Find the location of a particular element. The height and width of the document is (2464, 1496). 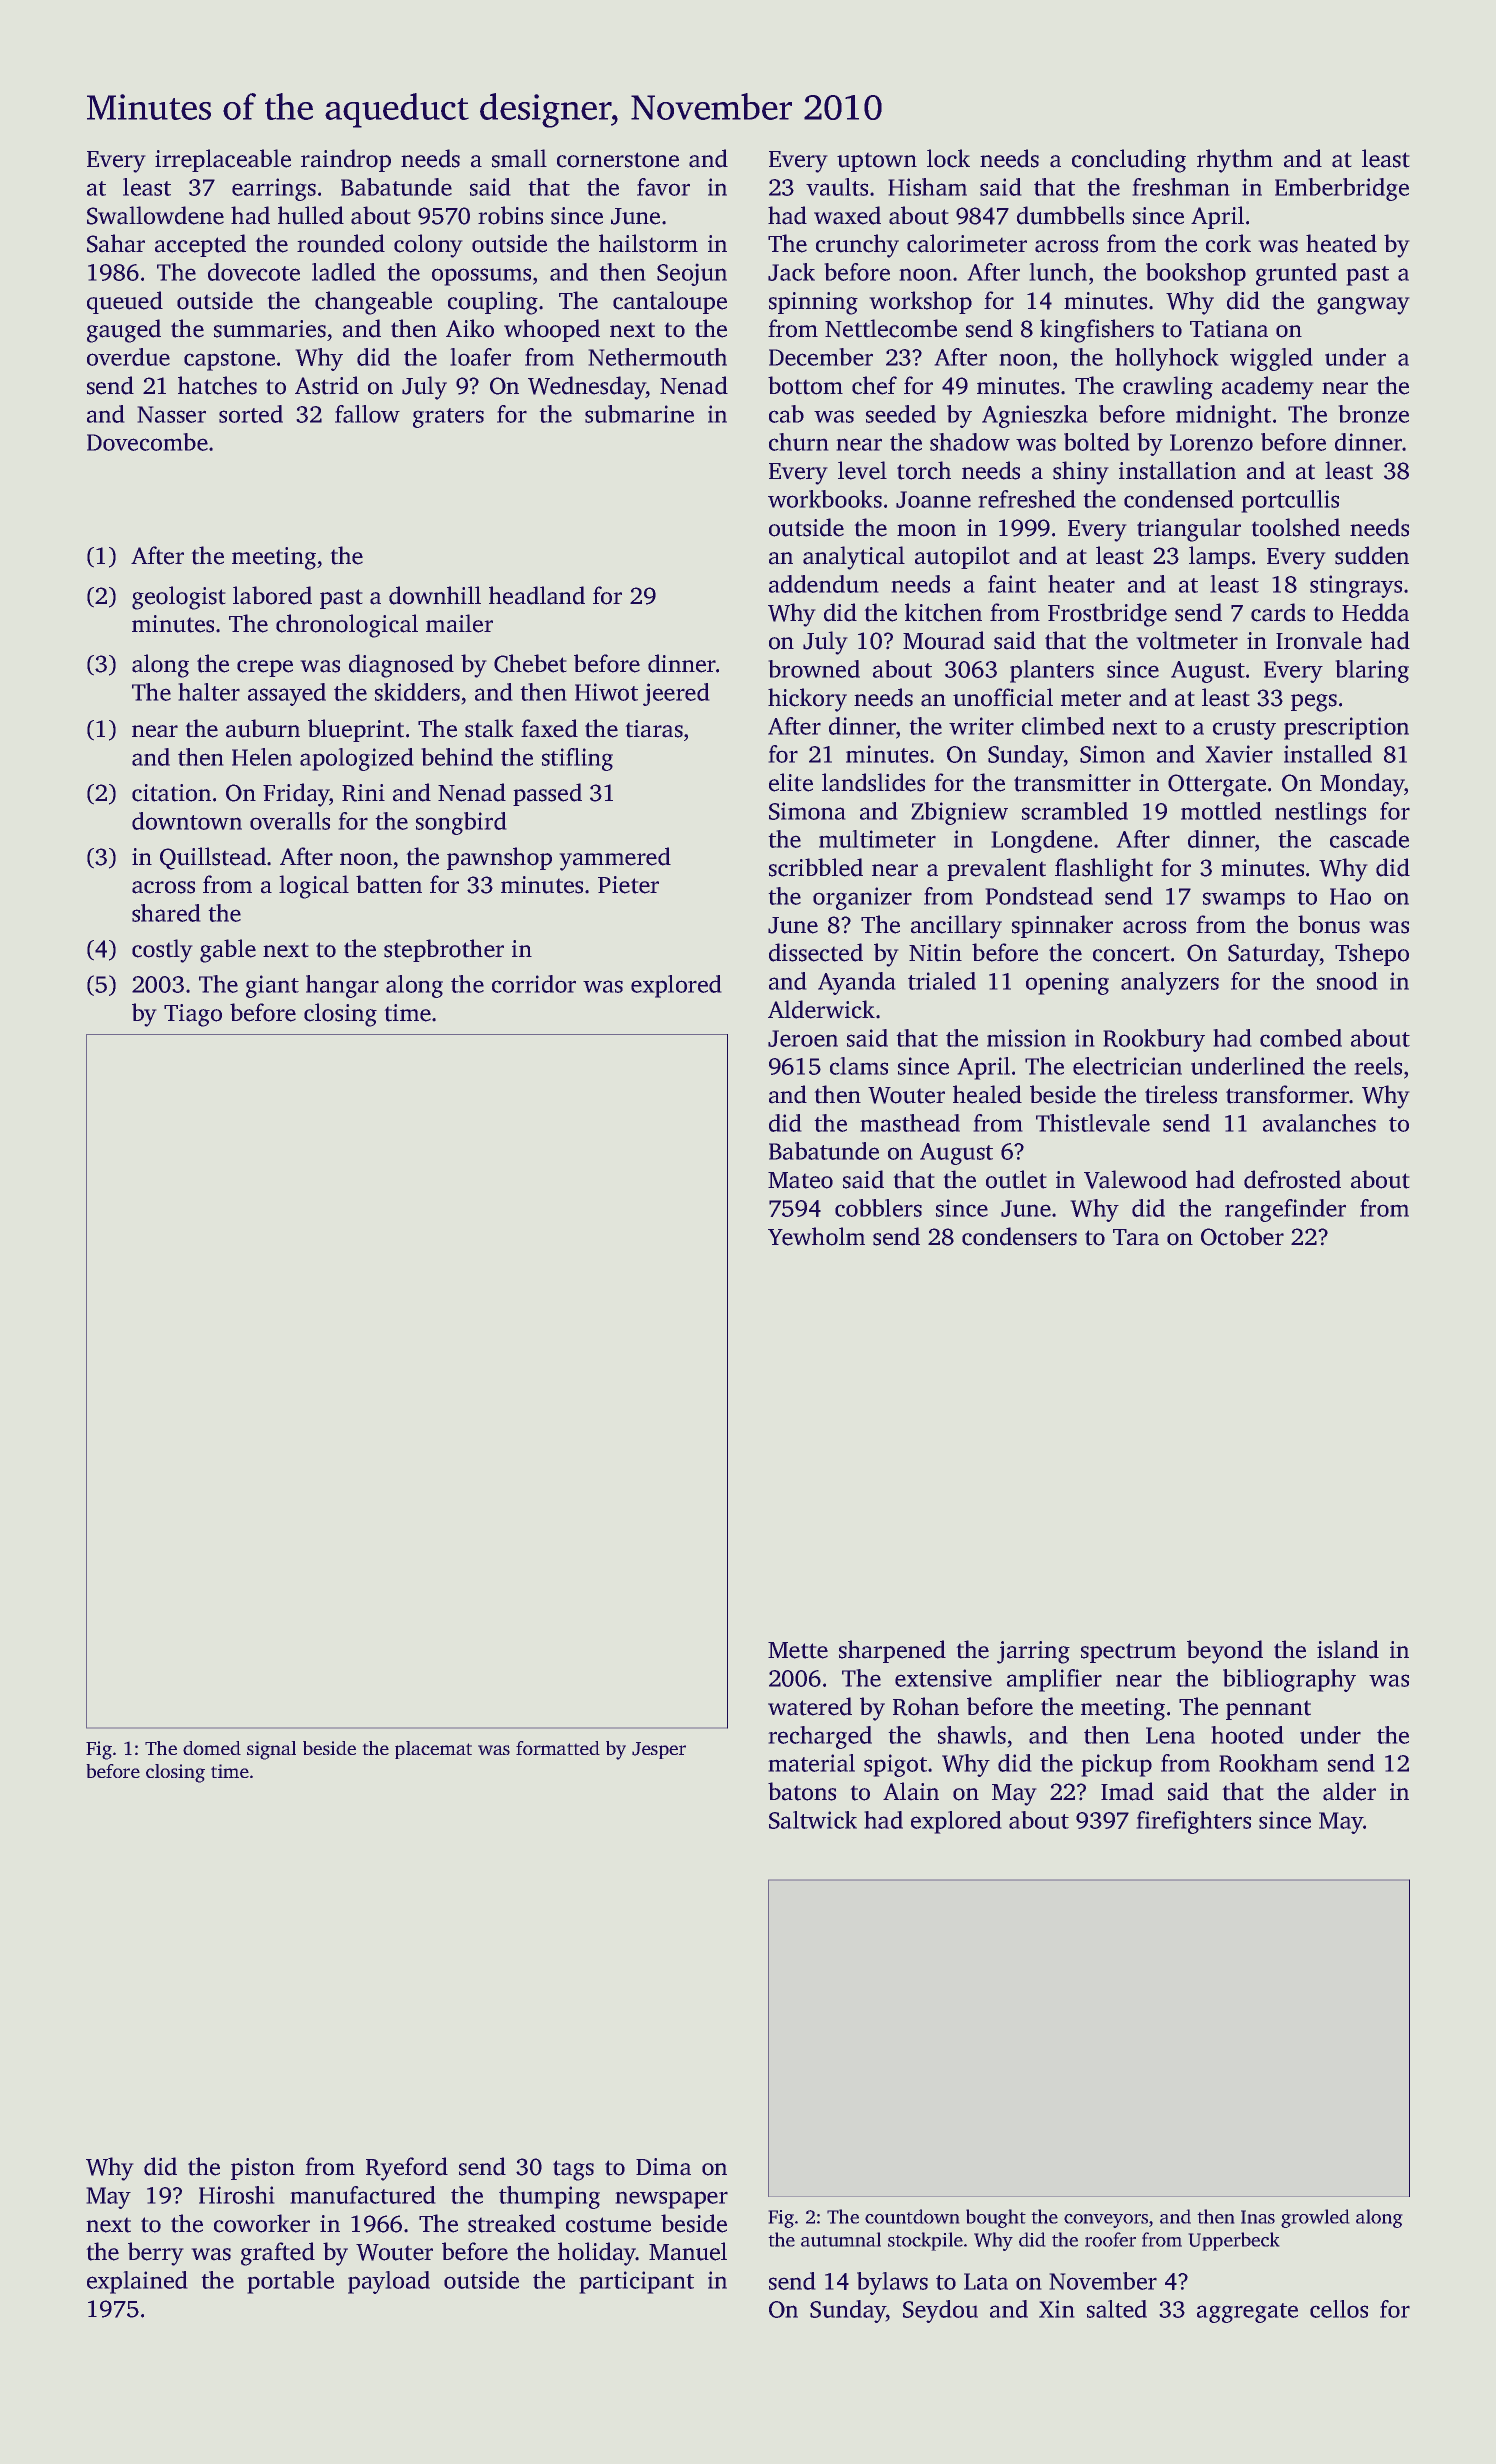

irreplaceable is located at coordinates (223, 160).
